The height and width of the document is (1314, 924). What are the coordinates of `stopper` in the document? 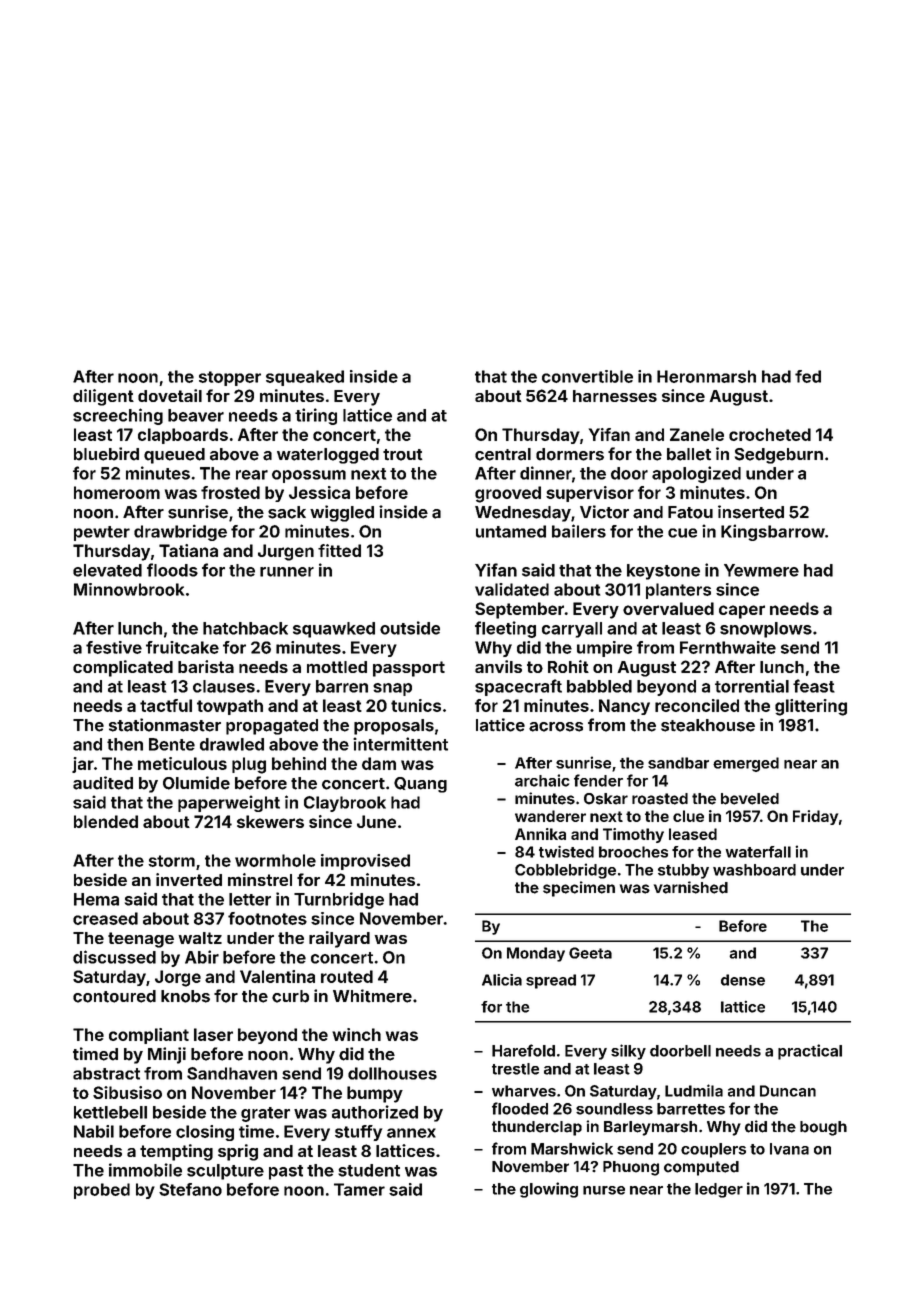 It's located at (230, 378).
